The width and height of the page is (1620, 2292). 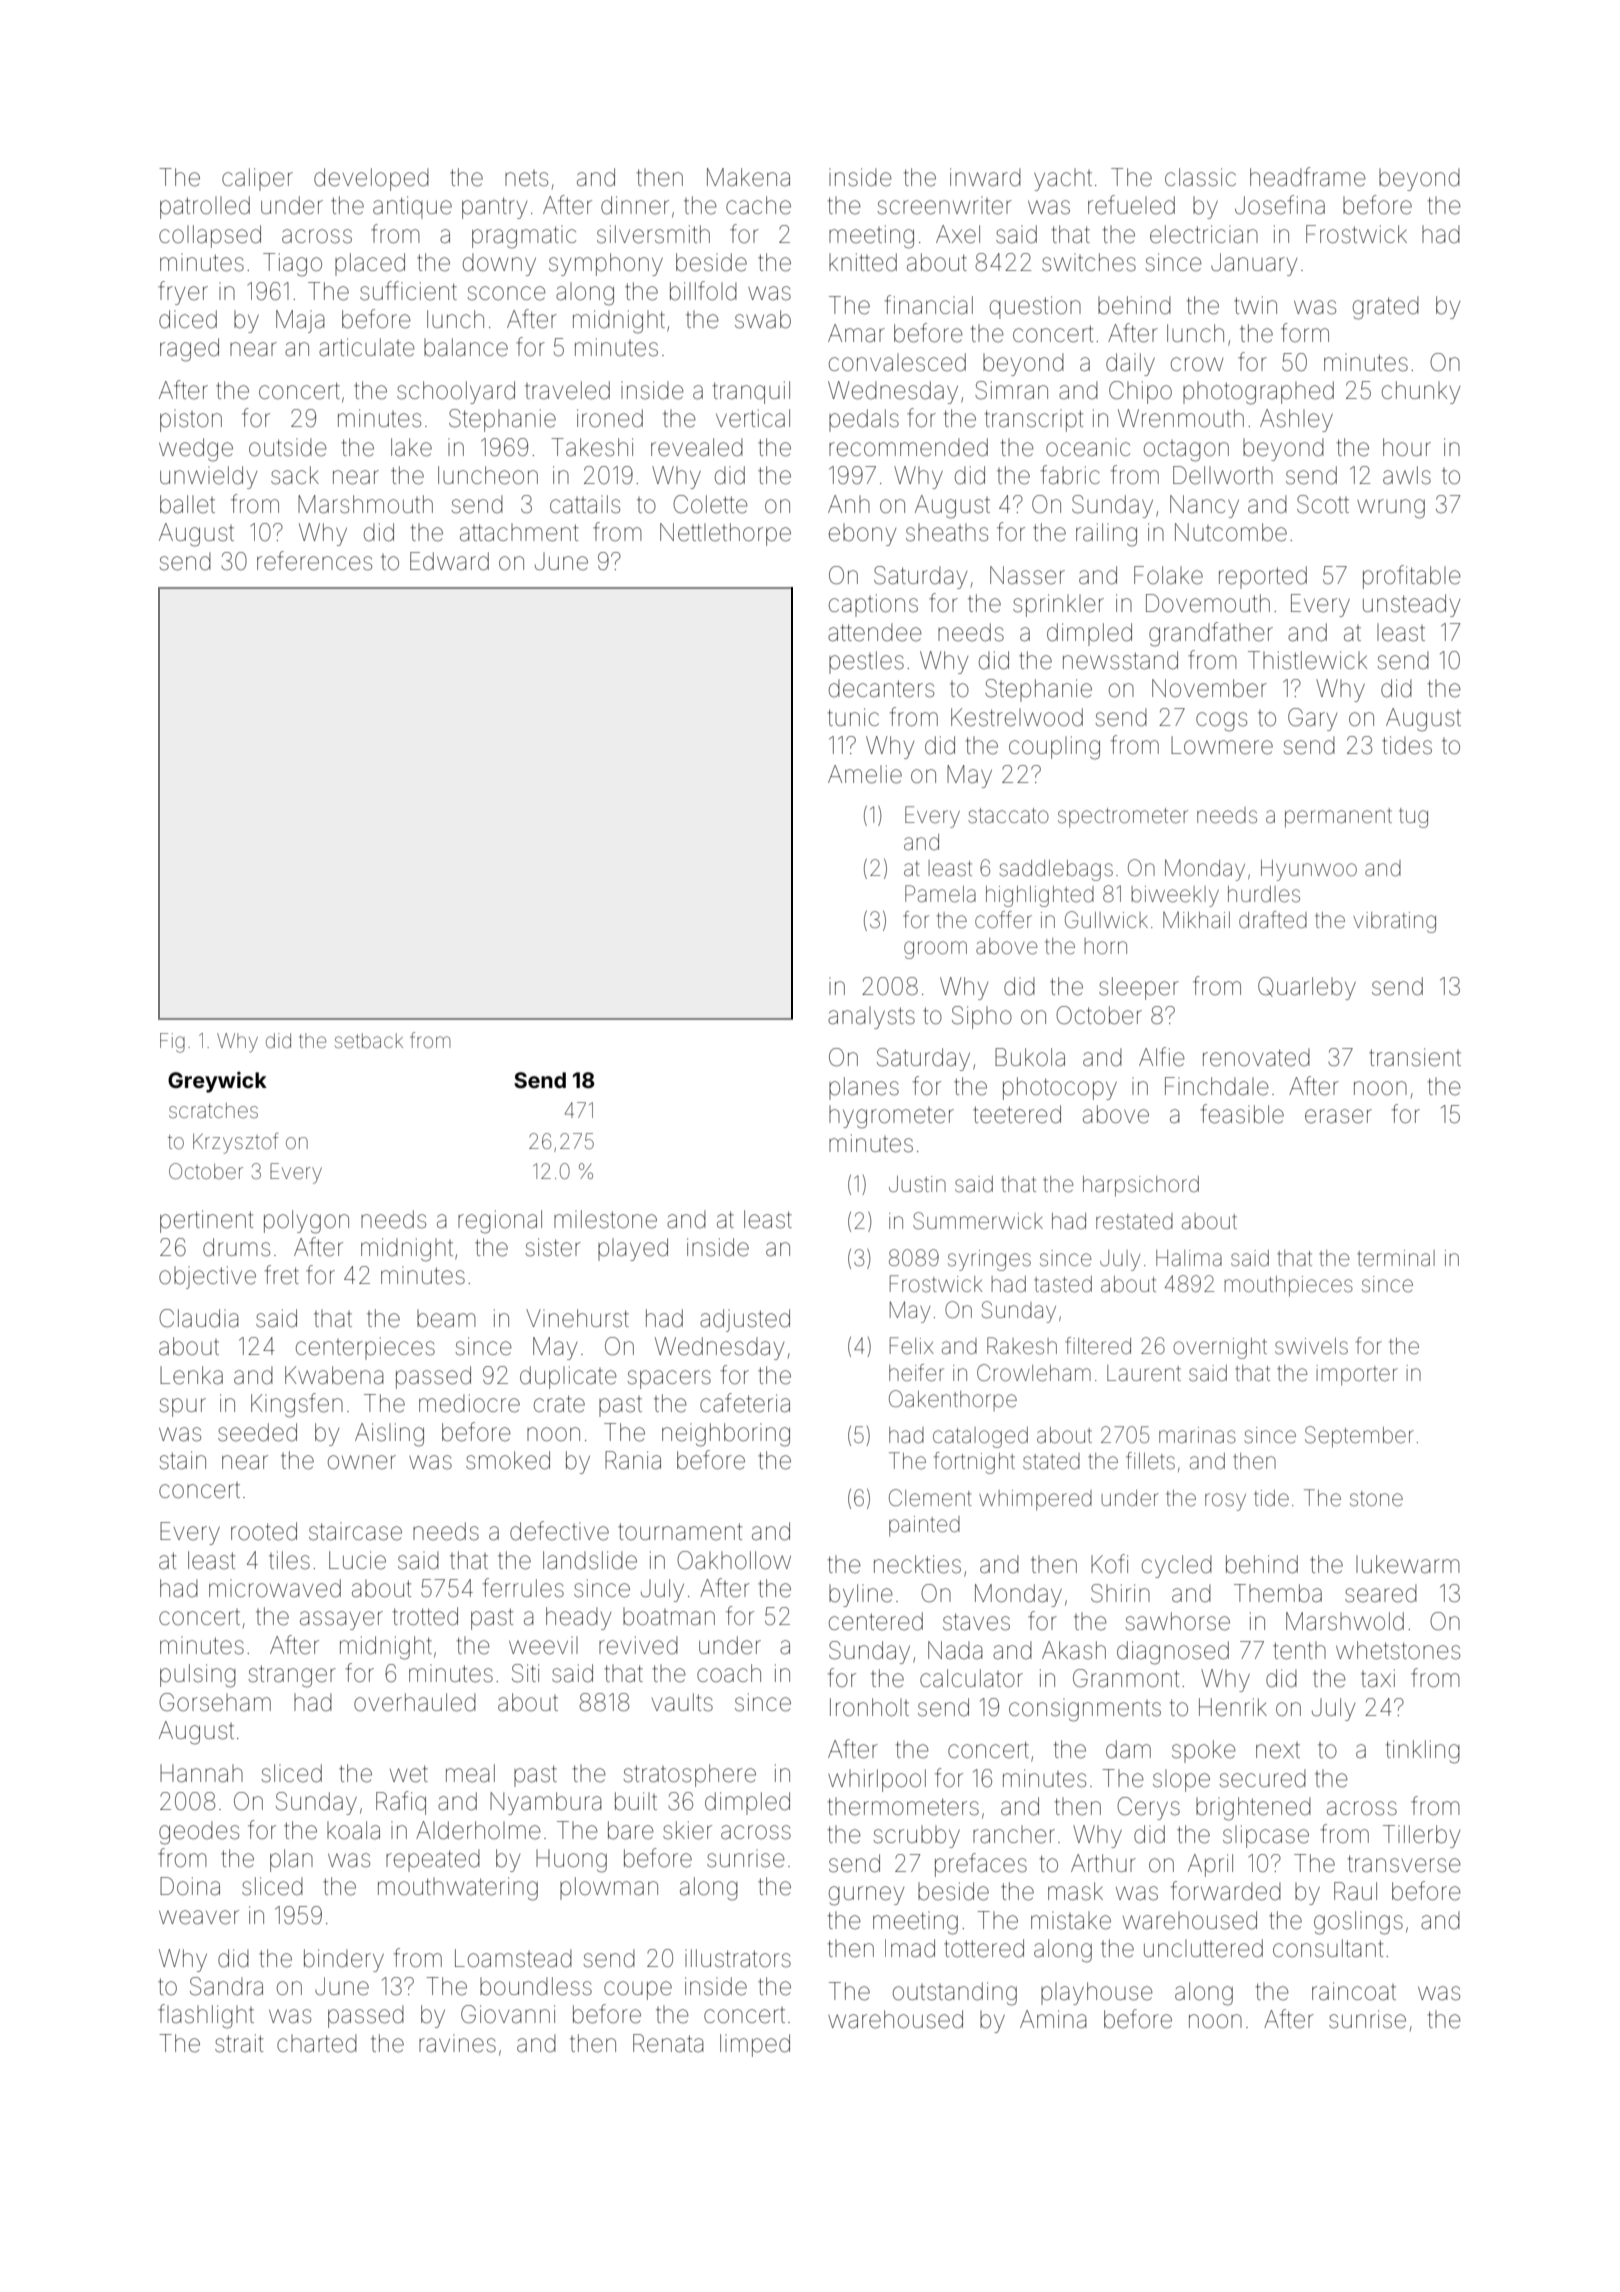 What do you see at coordinates (1421, 1836) in the page?
I see `Tillerby` at bounding box center [1421, 1836].
